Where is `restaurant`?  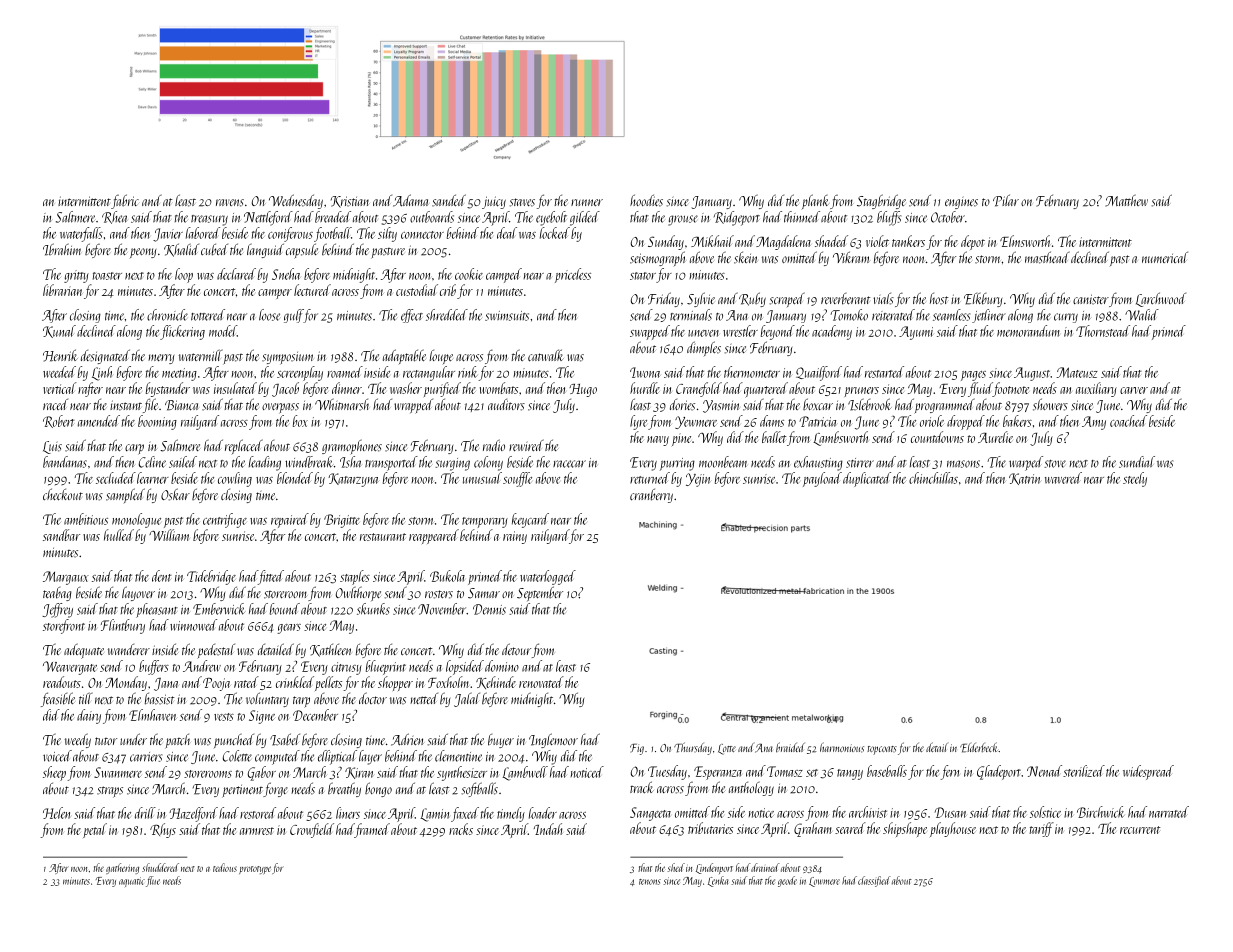
restaurant is located at coordinates (383, 537).
